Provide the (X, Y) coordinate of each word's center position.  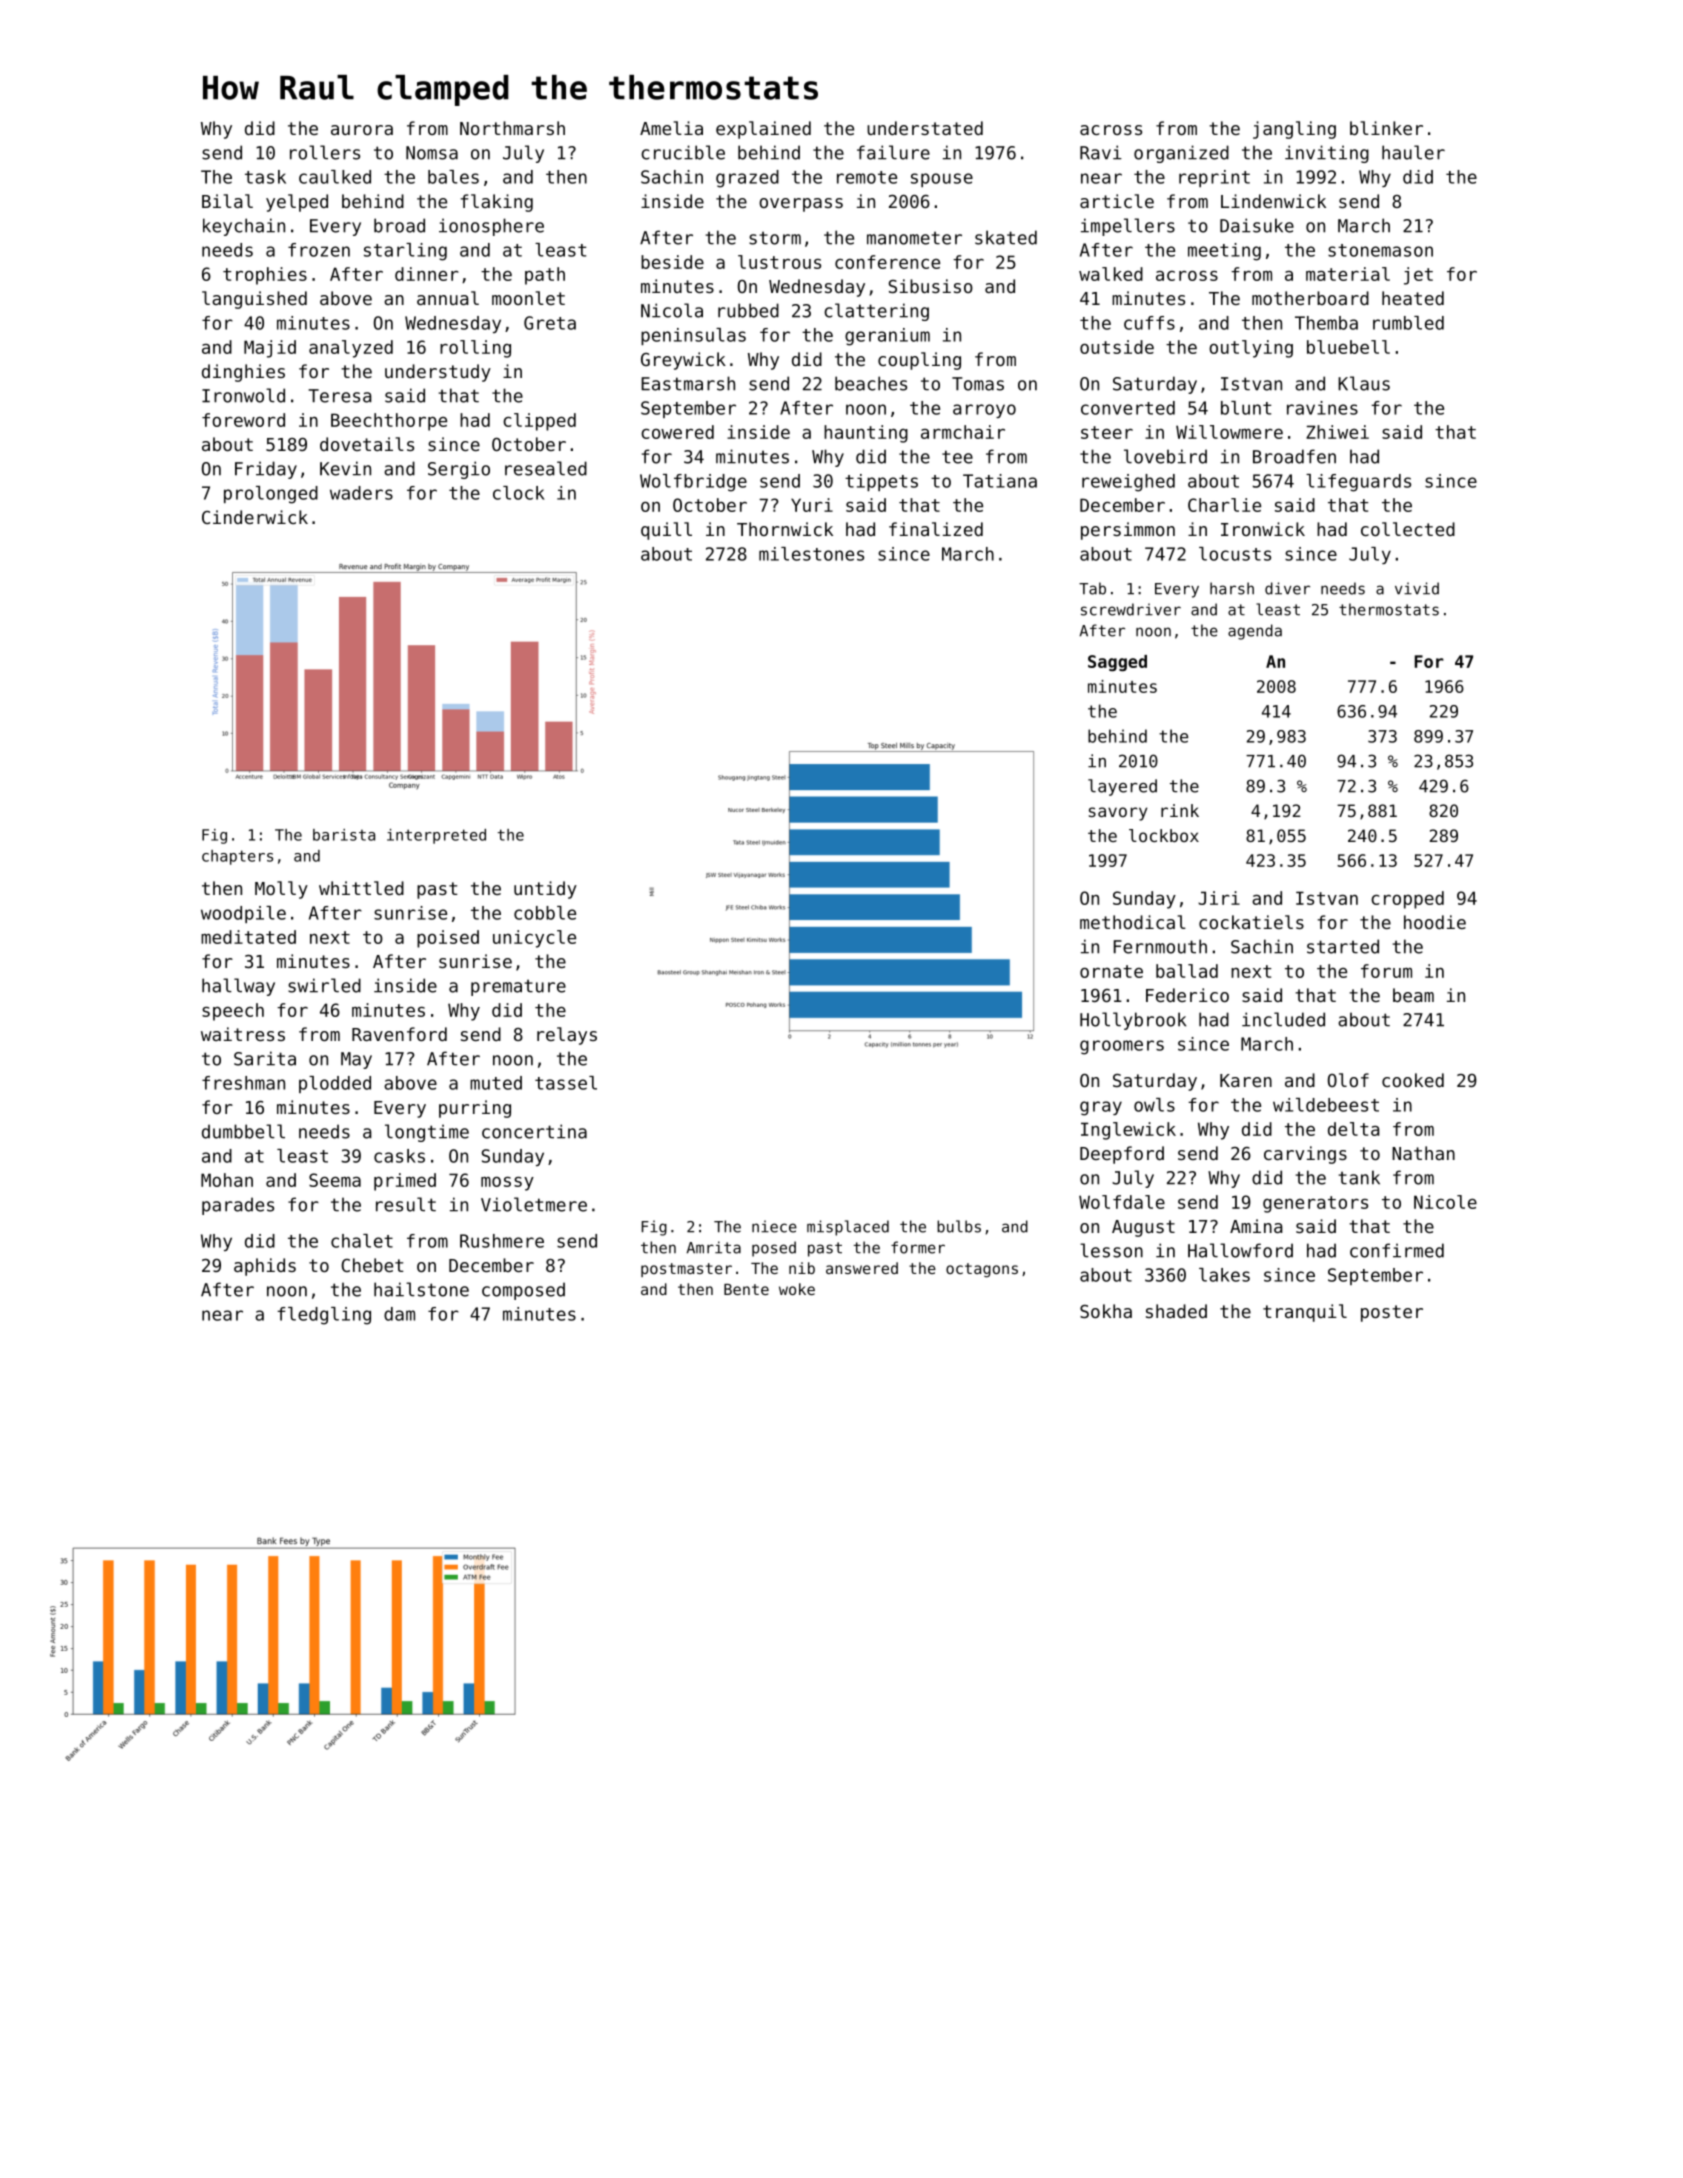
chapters (237, 857)
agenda (1255, 632)
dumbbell (243, 1131)
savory (1118, 814)
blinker (1386, 128)
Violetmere (534, 1204)
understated (925, 128)
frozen (319, 250)
